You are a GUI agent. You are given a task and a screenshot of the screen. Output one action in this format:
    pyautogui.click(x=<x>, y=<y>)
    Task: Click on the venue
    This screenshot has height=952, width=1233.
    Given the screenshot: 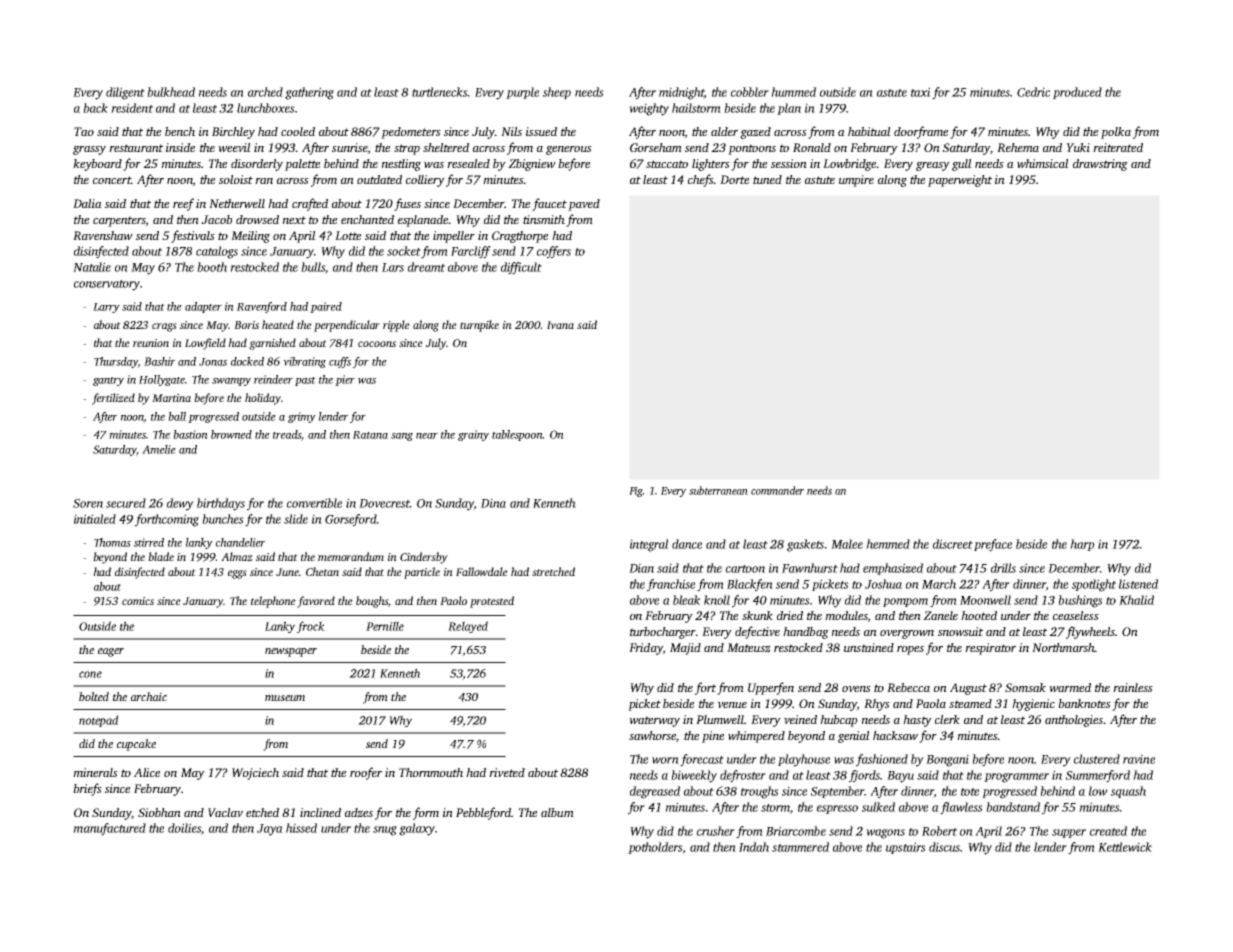 What is the action you would take?
    pyautogui.click(x=732, y=705)
